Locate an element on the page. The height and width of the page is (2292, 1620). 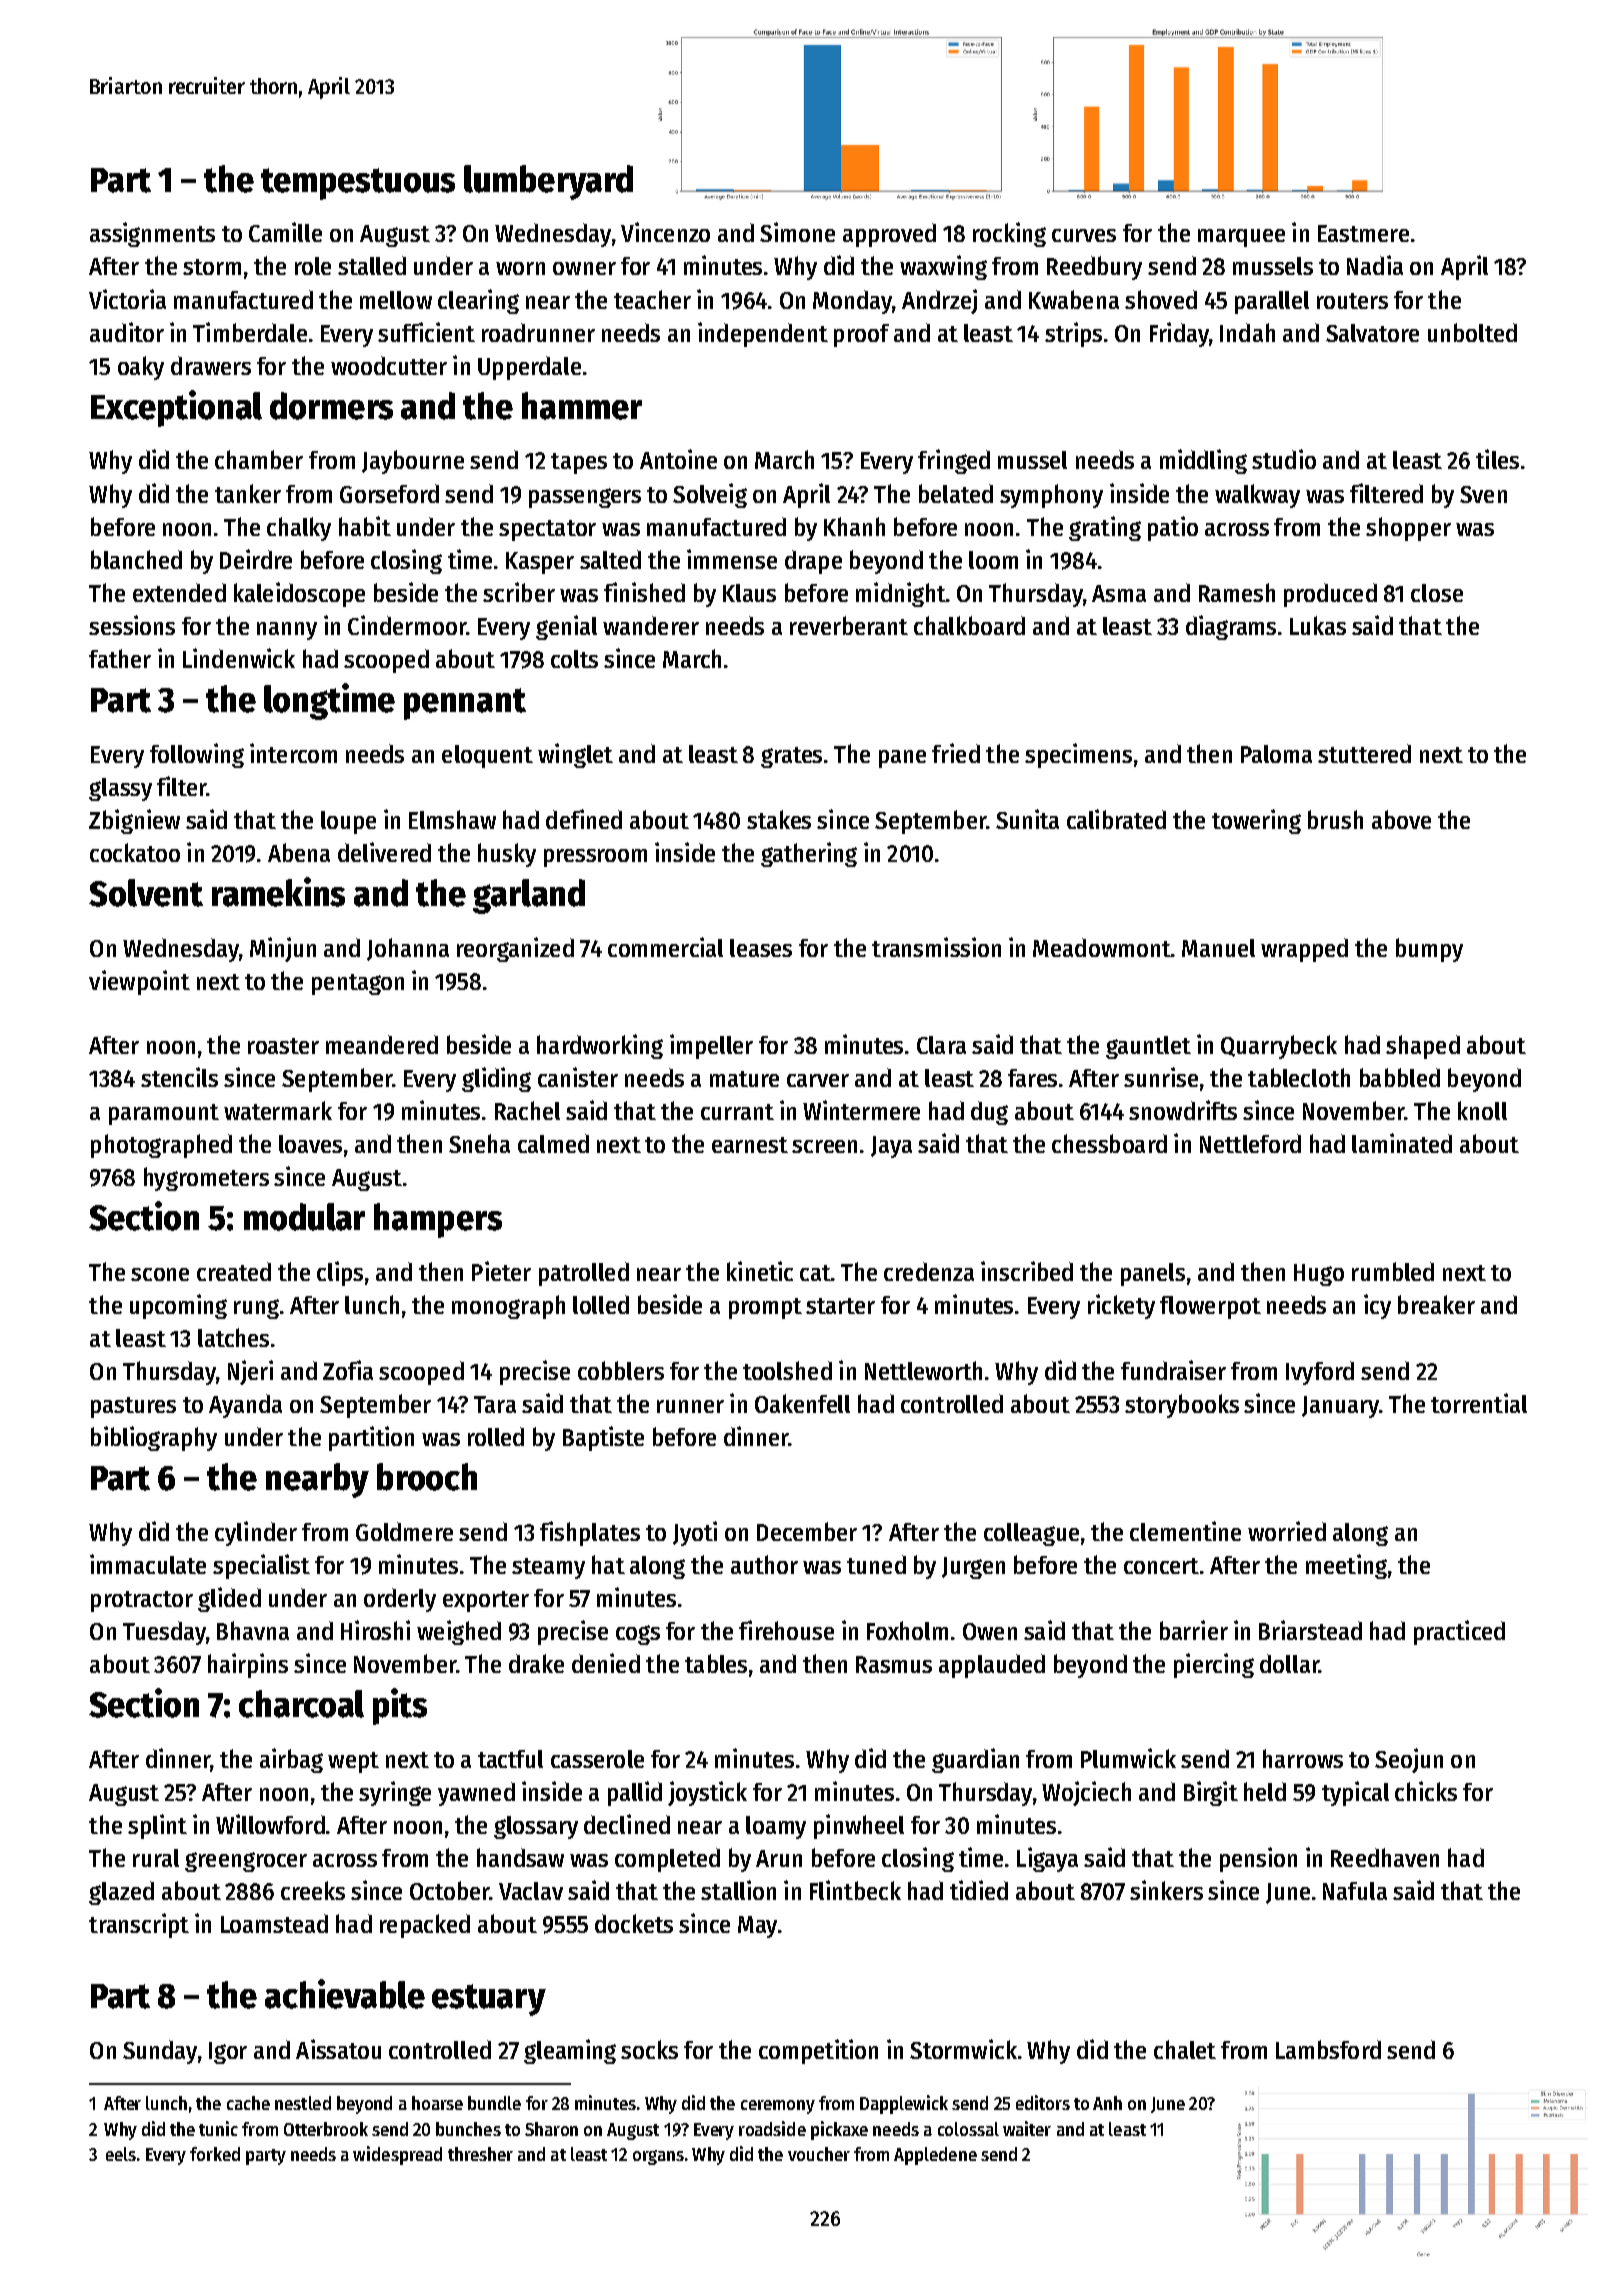
exporter is located at coordinates (486, 1601).
